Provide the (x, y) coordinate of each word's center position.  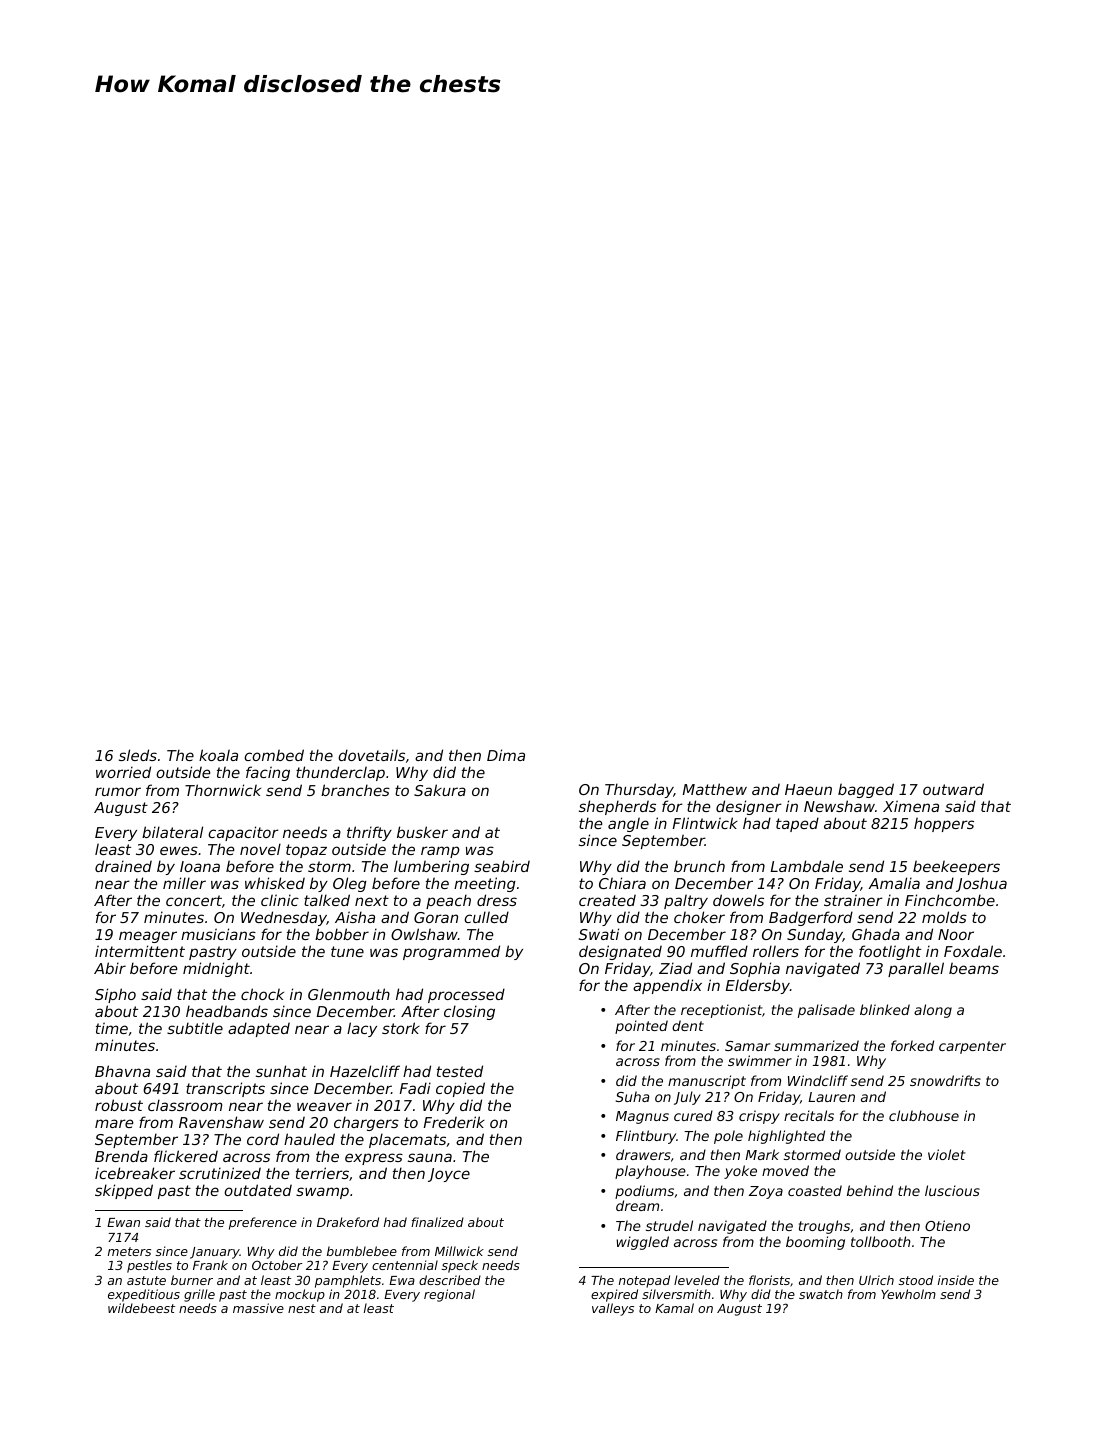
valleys (613, 1309)
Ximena (911, 806)
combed (274, 755)
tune (347, 951)
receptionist (721, 1011)
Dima (506, 755)
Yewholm (908, 1294)
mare (114, 1123)
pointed (641, 1027)
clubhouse (924, 1115)
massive (258, 1308)
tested (460, 1071)
